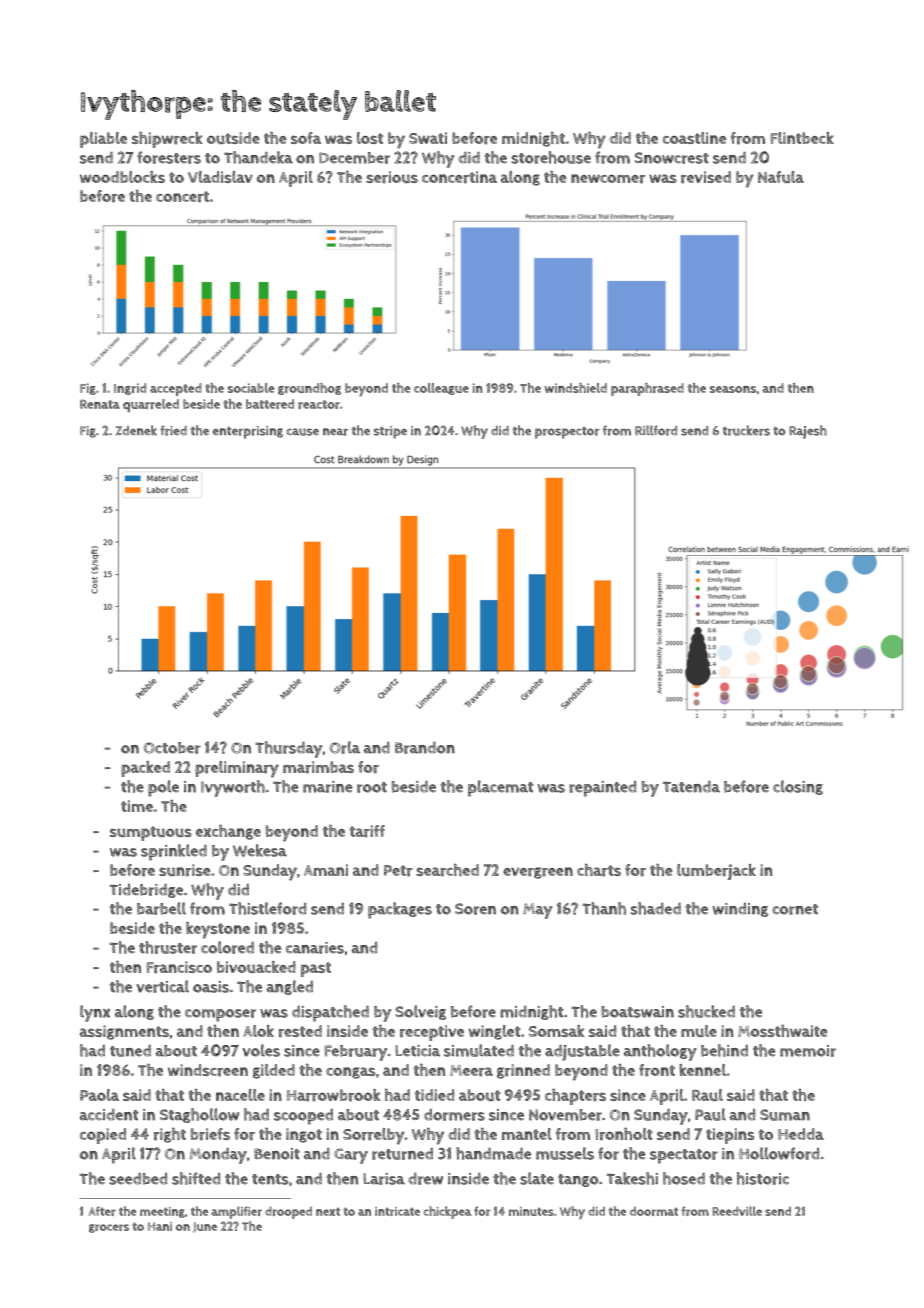  Describe the element at coordinates (160, 1226) in the page. I see `Hani` at that location.
